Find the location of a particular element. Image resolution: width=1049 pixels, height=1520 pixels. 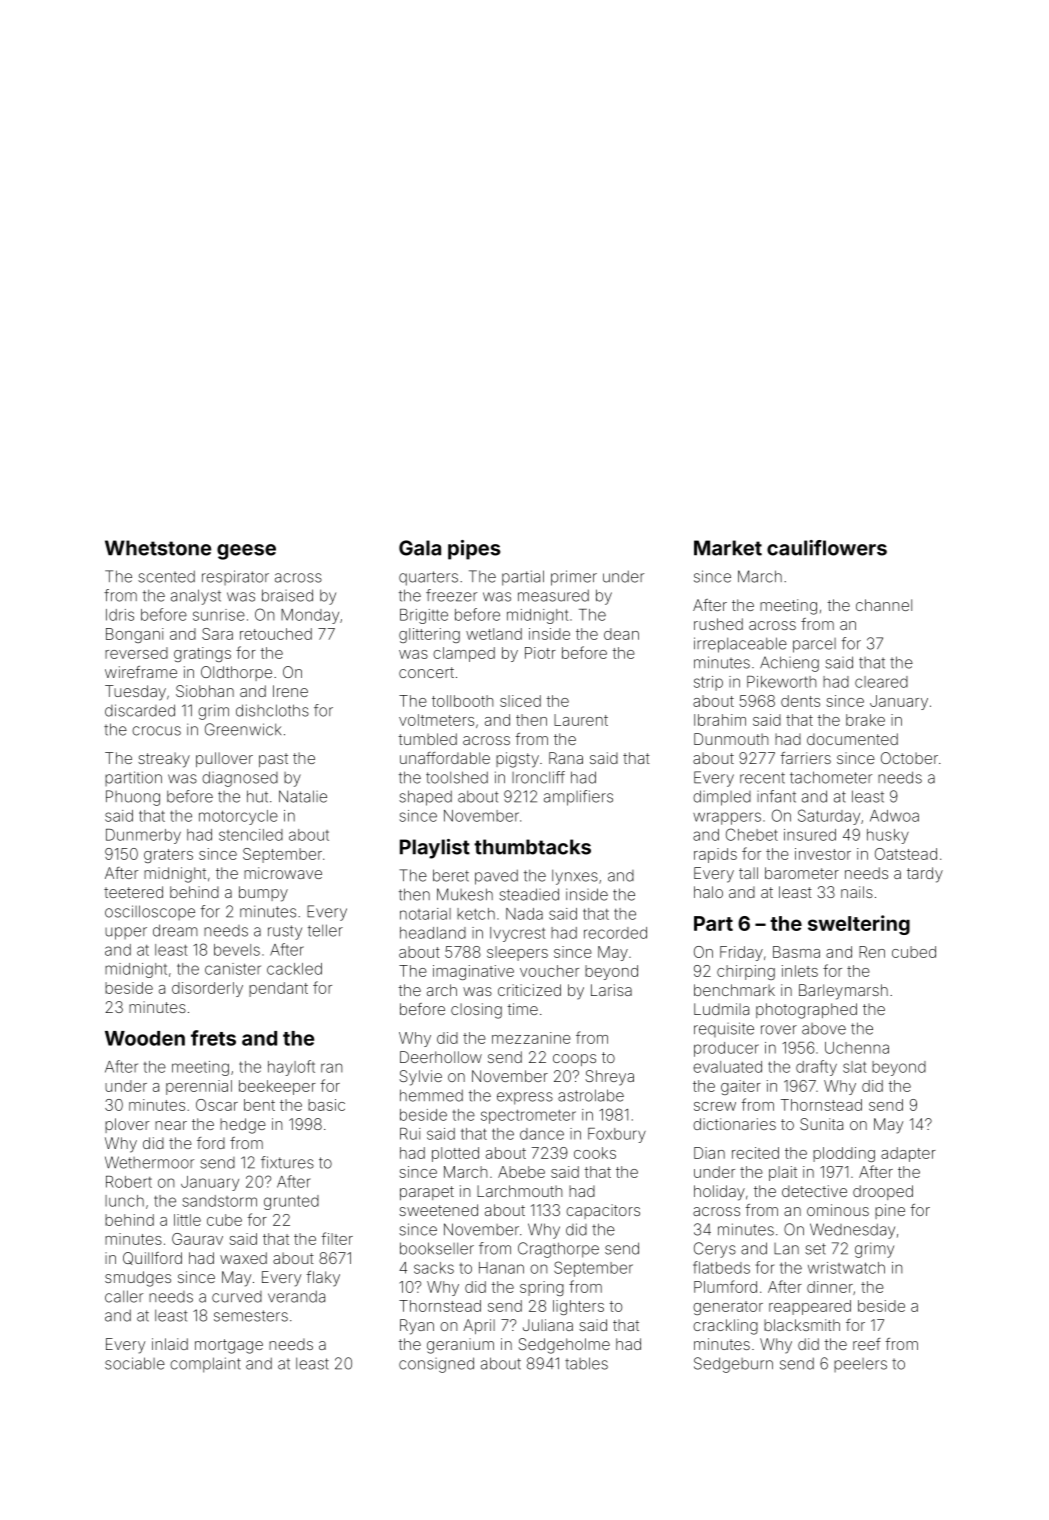

tollbooth is located at coordinates (462, 701).
